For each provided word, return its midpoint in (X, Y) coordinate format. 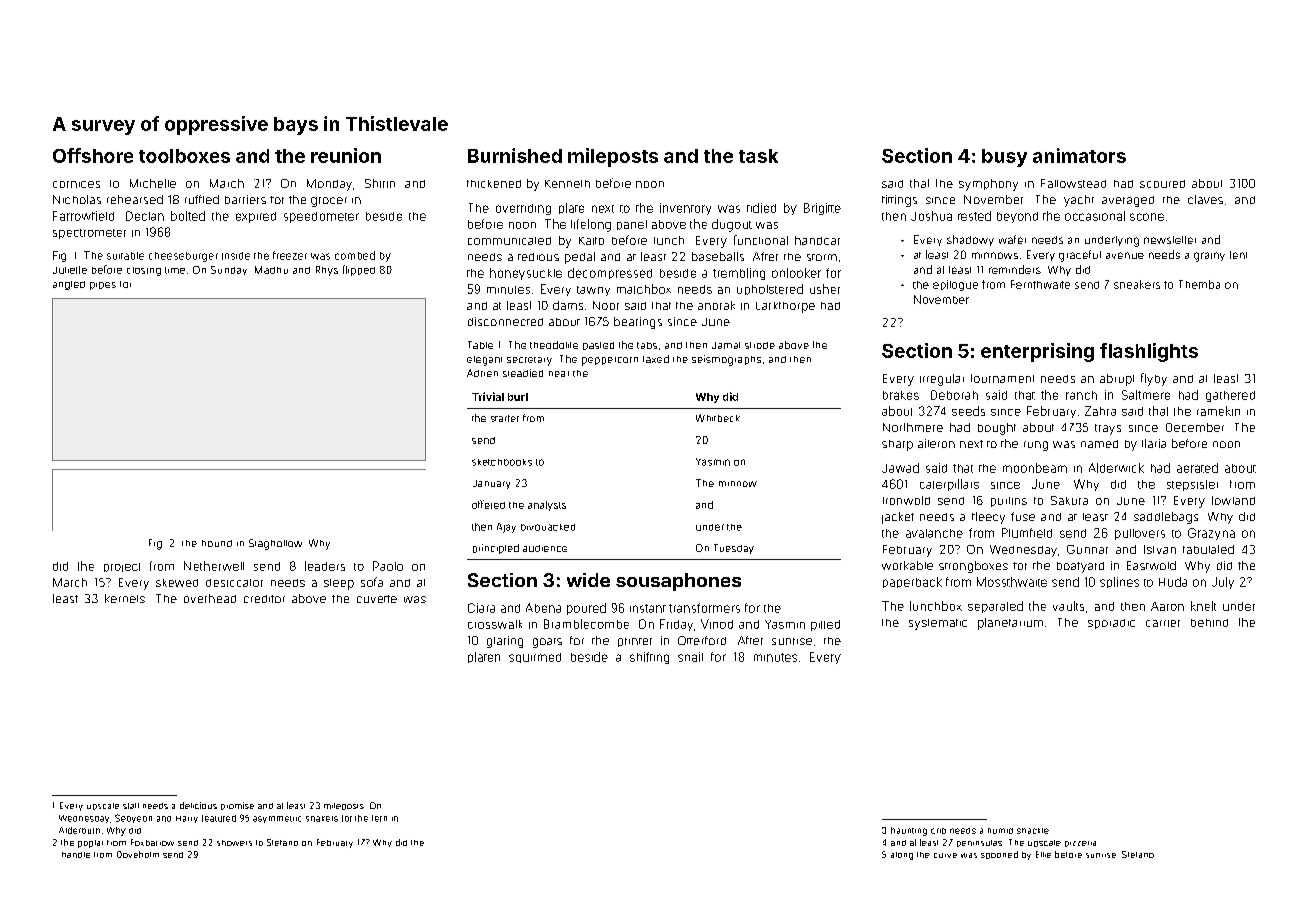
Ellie (1043, 854)
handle (76, 855)
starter (505, 418)
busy (1004, 158)
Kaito (591, 241)
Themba (1199, 284)
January (491, 484)
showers (234, 843)
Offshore (93, 155)
